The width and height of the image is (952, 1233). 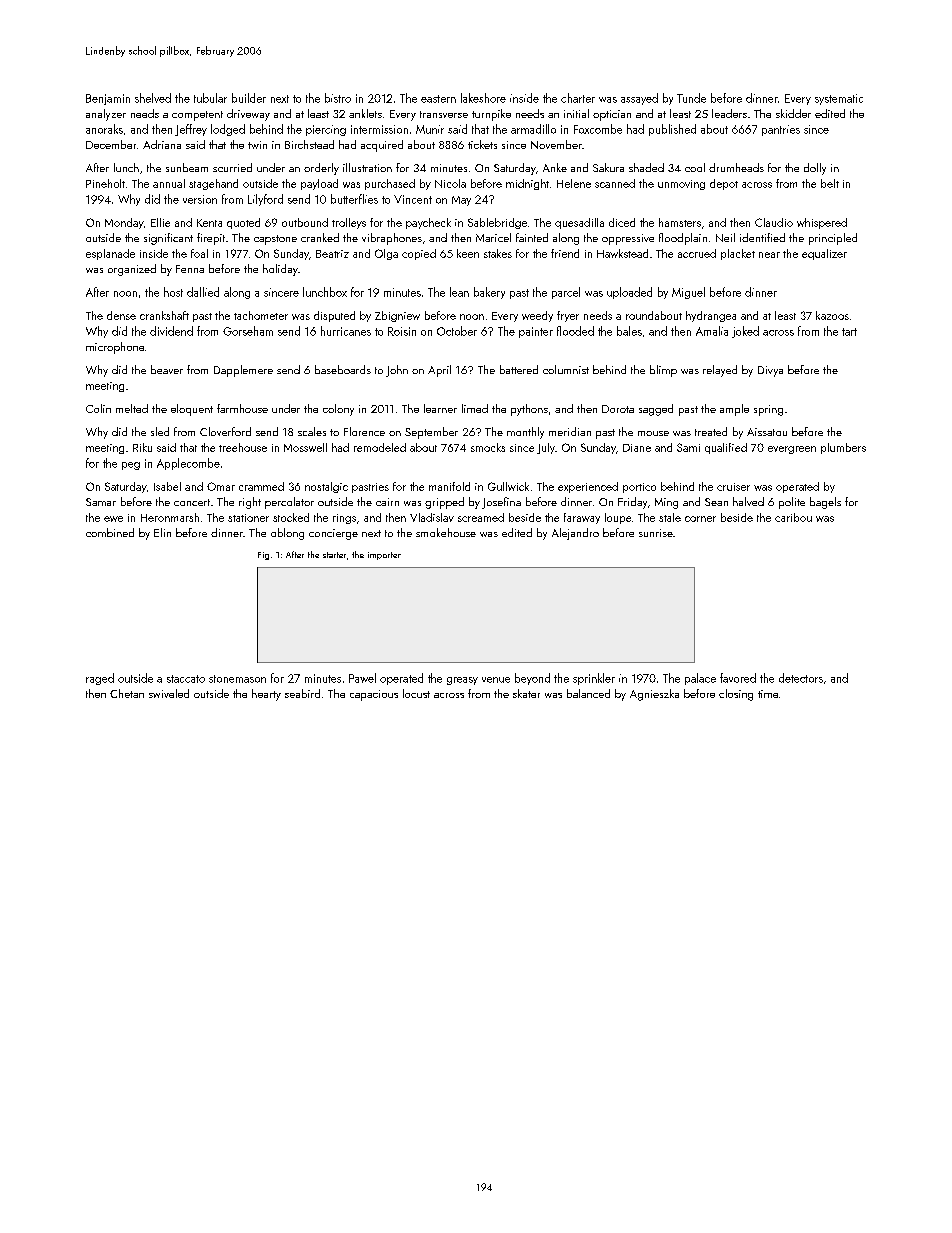 I want to click on turnpike, so click(x=491, y=115).
